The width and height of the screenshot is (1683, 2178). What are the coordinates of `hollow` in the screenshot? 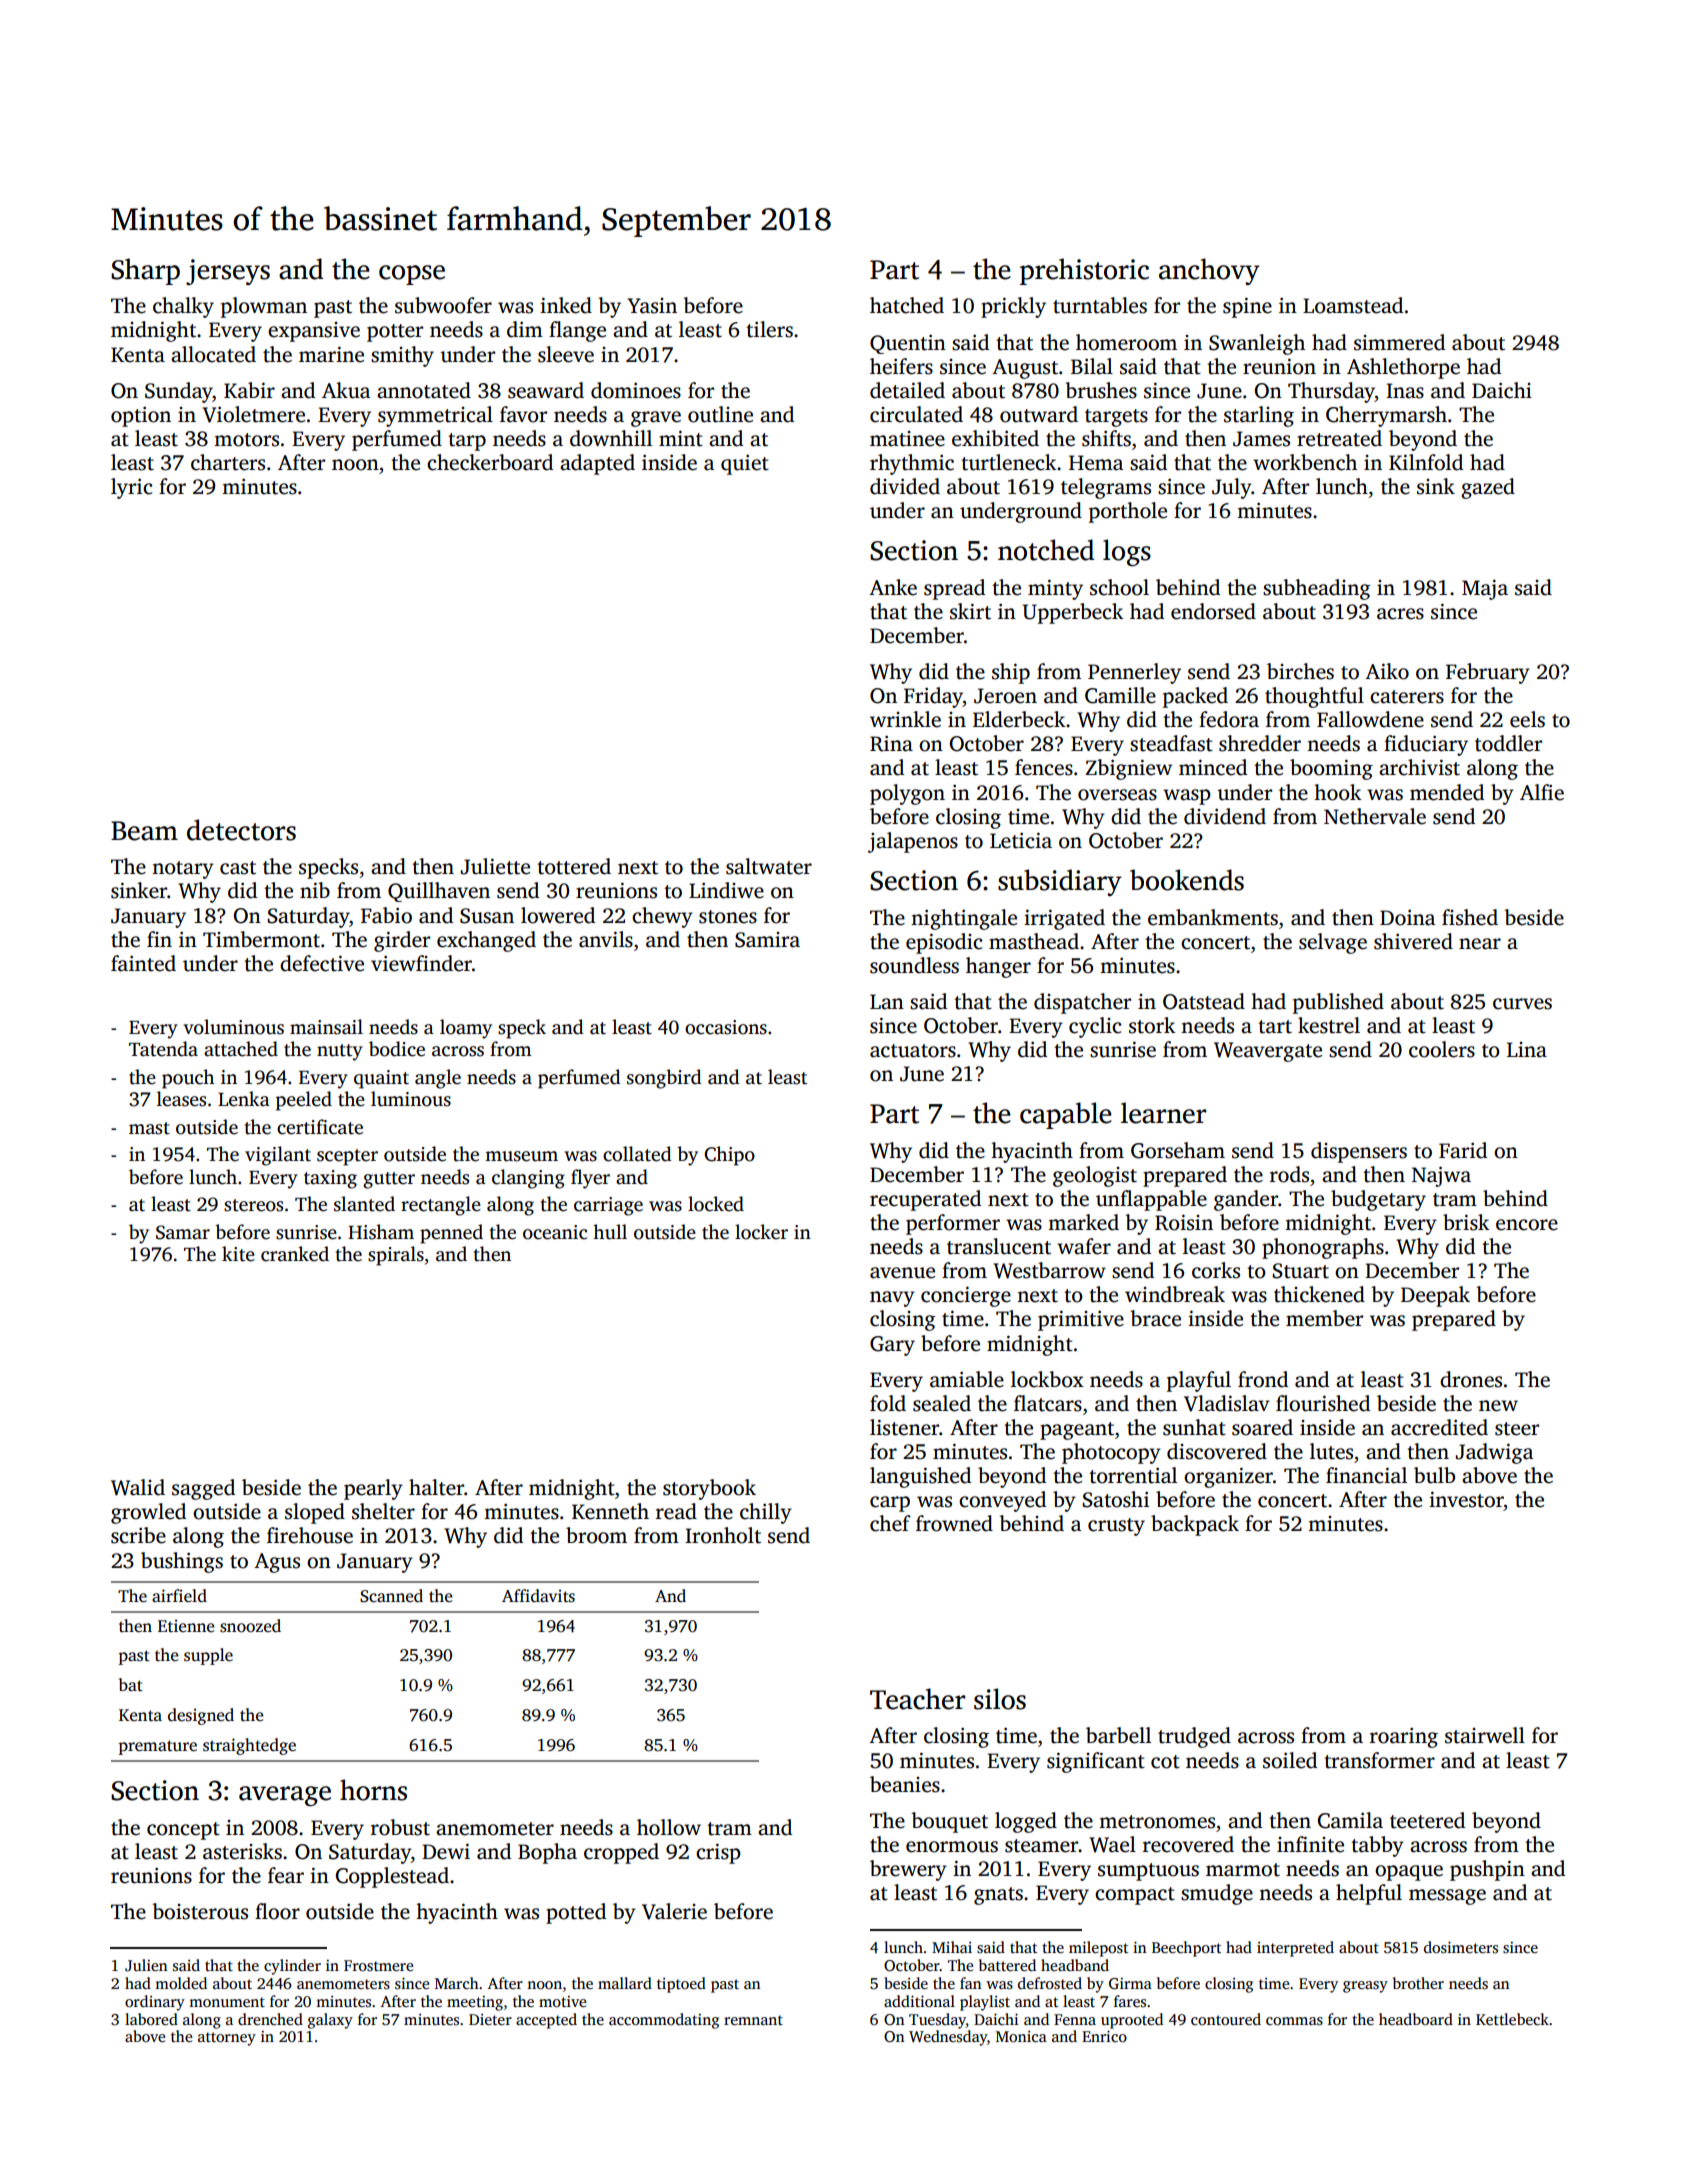 It's located at (669, 1827).
